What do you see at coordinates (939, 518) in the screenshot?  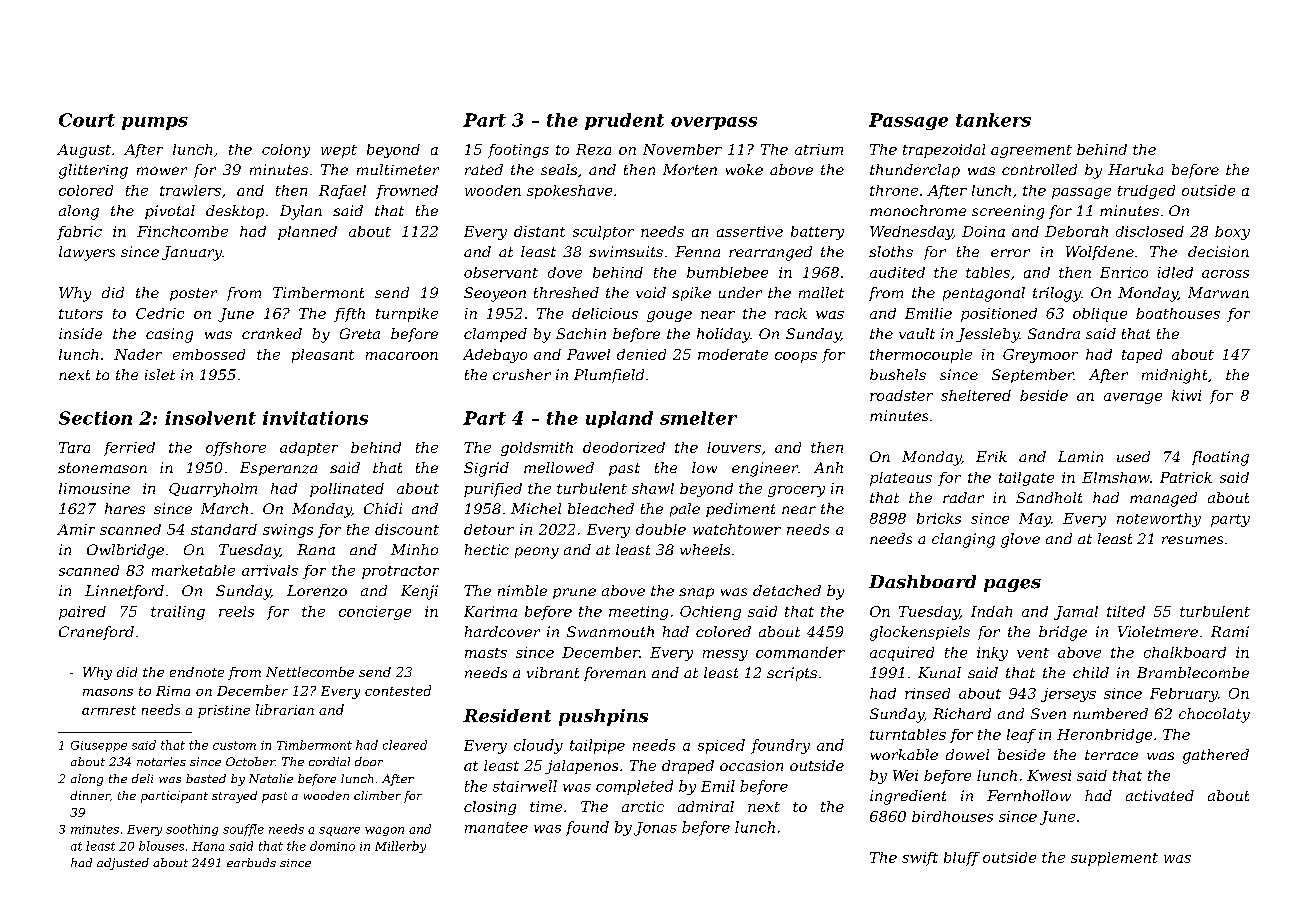 I see `bricks` at bounding box center [939, 518].
